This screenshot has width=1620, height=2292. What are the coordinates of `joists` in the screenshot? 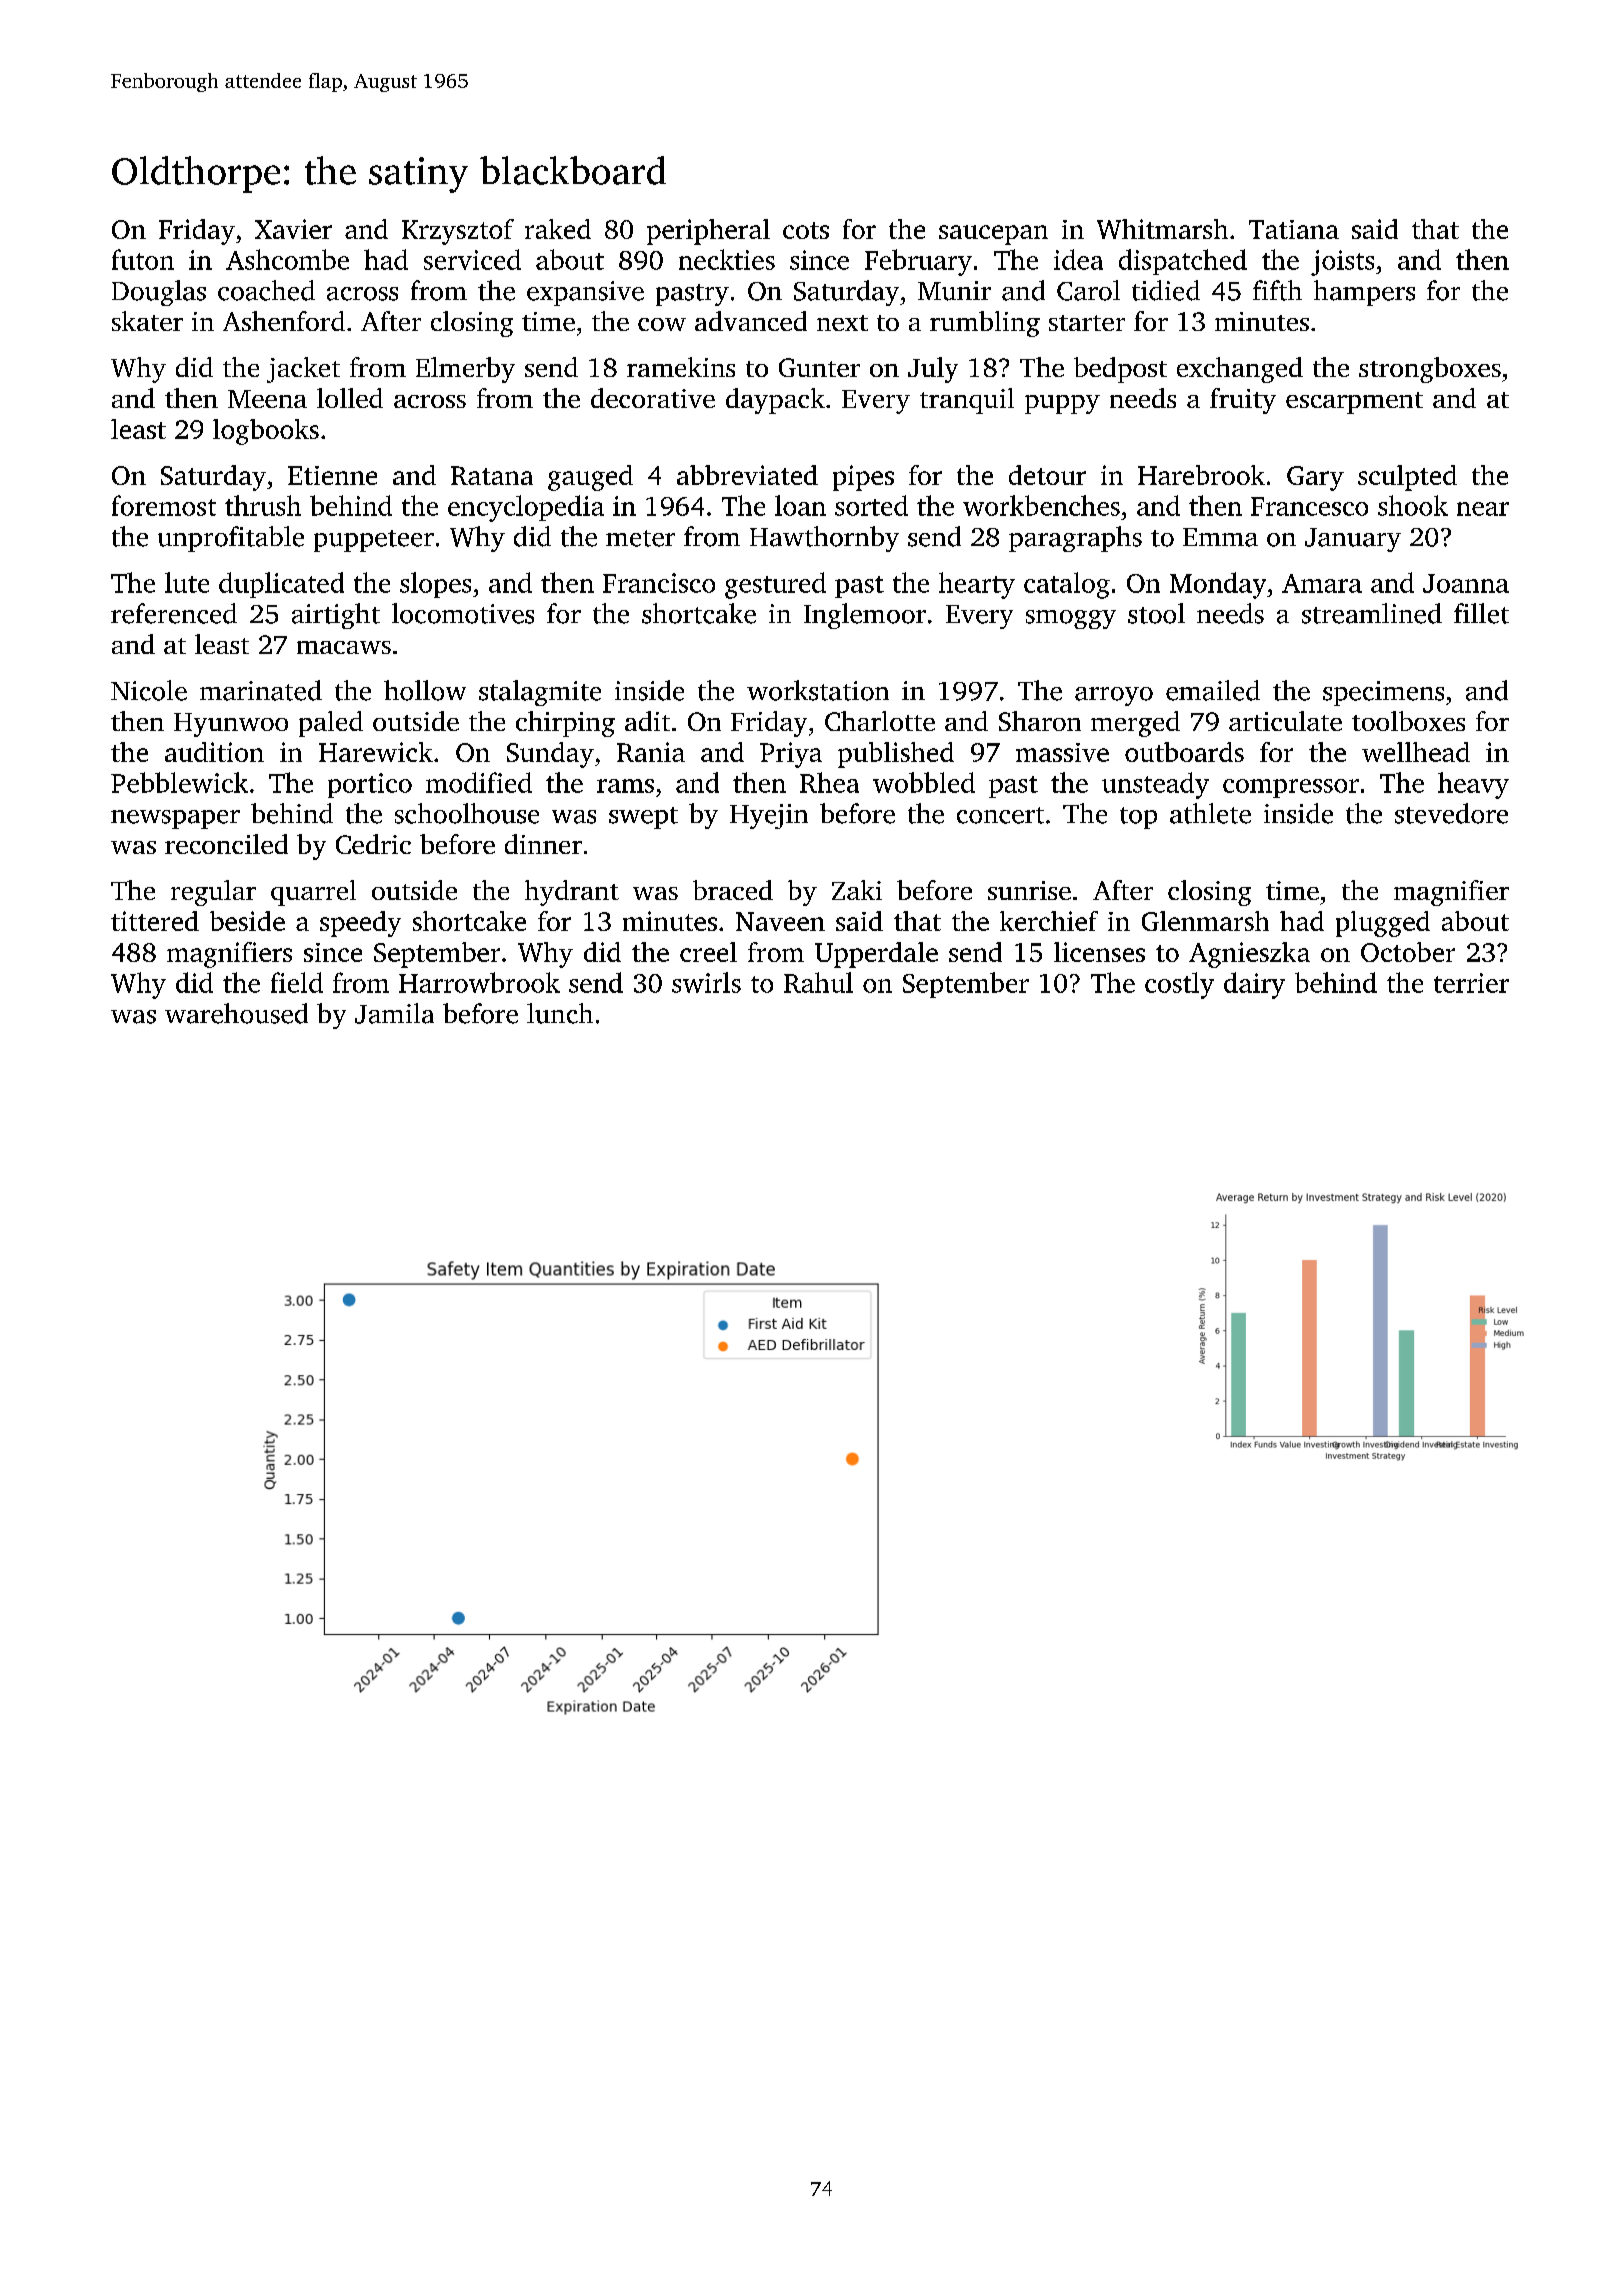 It's located at (1342, 263).
